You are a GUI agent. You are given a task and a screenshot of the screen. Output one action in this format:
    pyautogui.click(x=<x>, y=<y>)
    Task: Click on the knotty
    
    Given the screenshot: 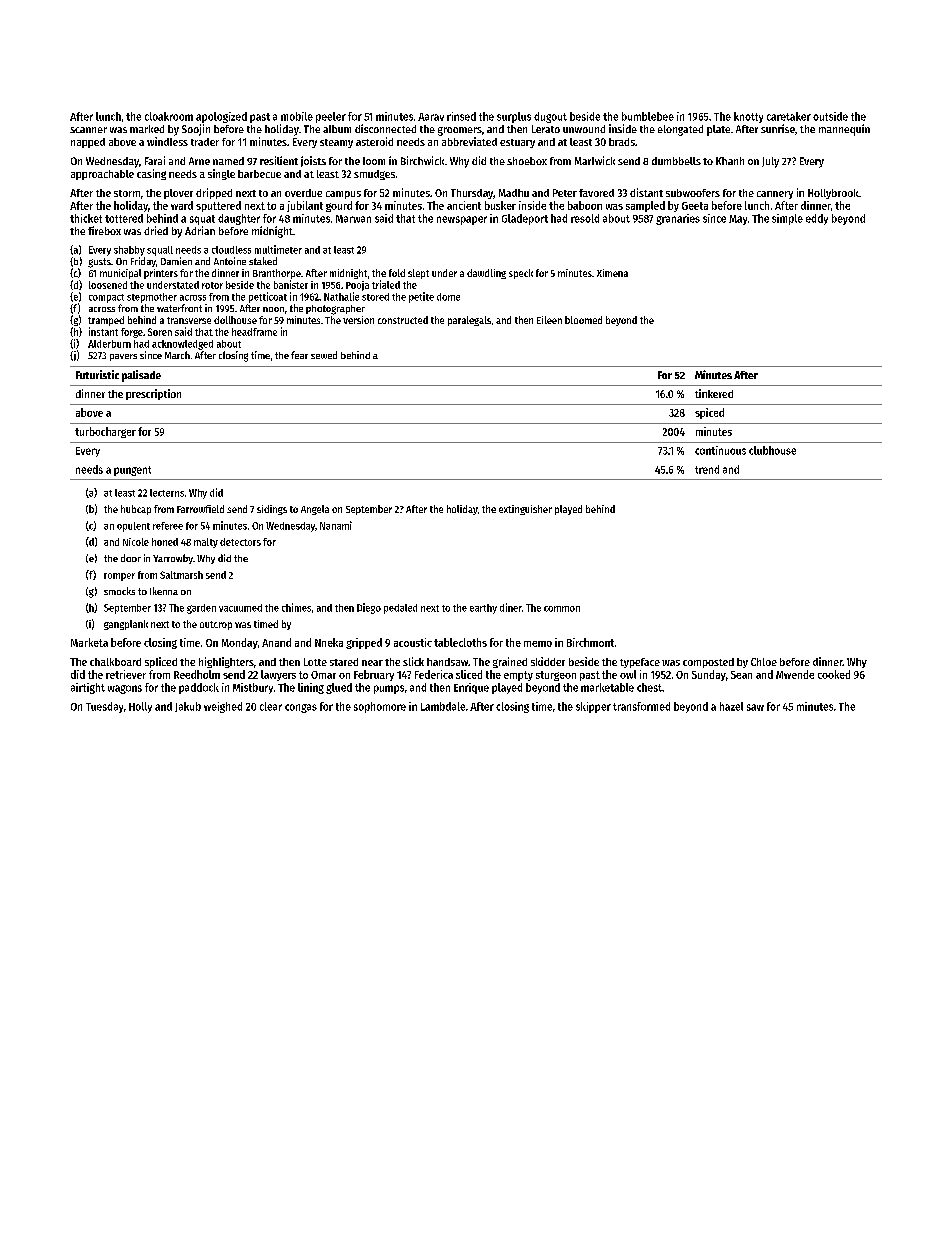 What is the action you would take?
    pyautogui.click(x=748, y=117)
